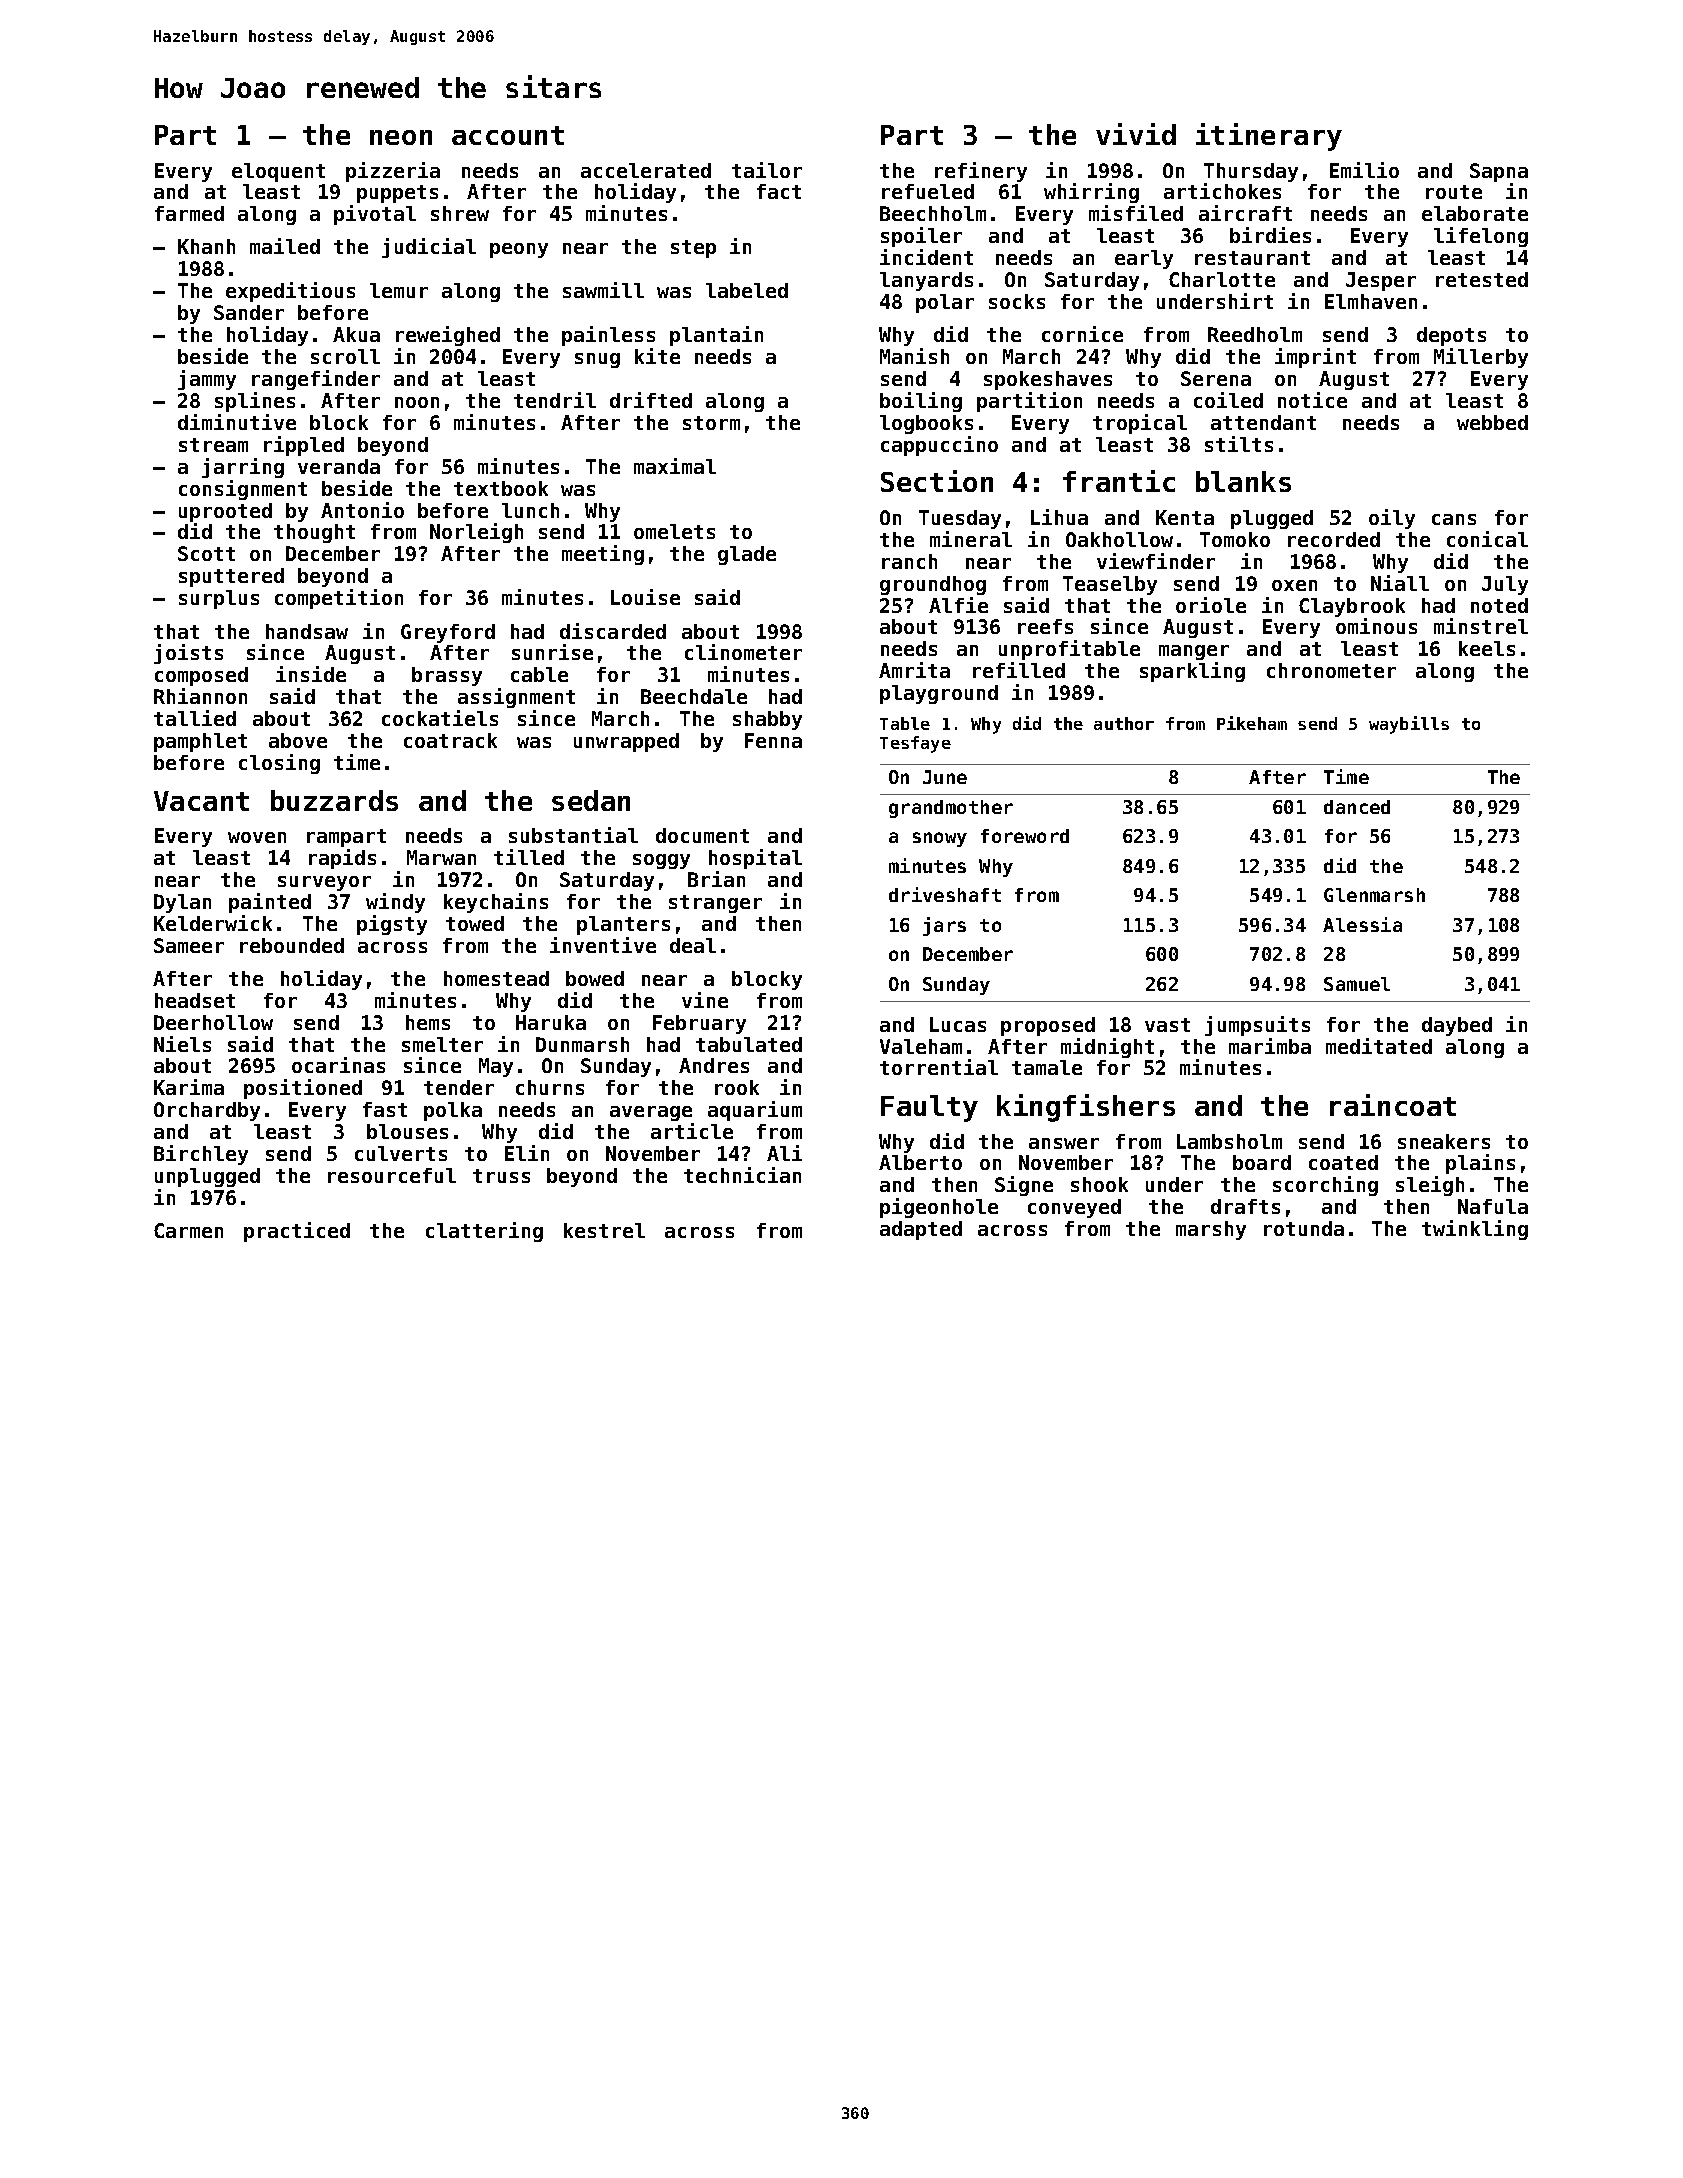  Describe the element at coordinates (1487, 648) in the screenshot. I see `keels` at that location.
